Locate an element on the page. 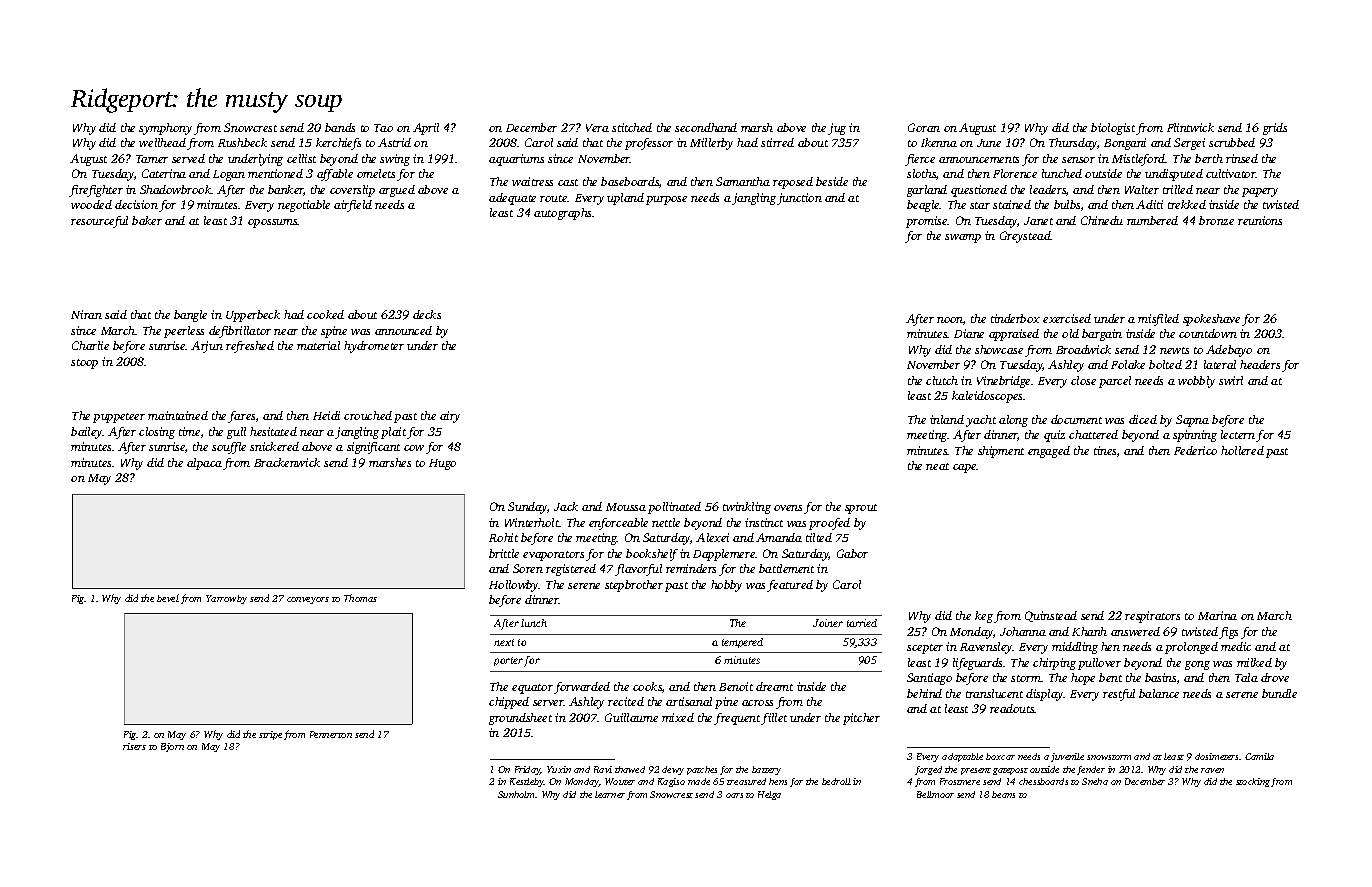 This page has height=887, width=1372. hollered is located at coordinates (1242, 450).
